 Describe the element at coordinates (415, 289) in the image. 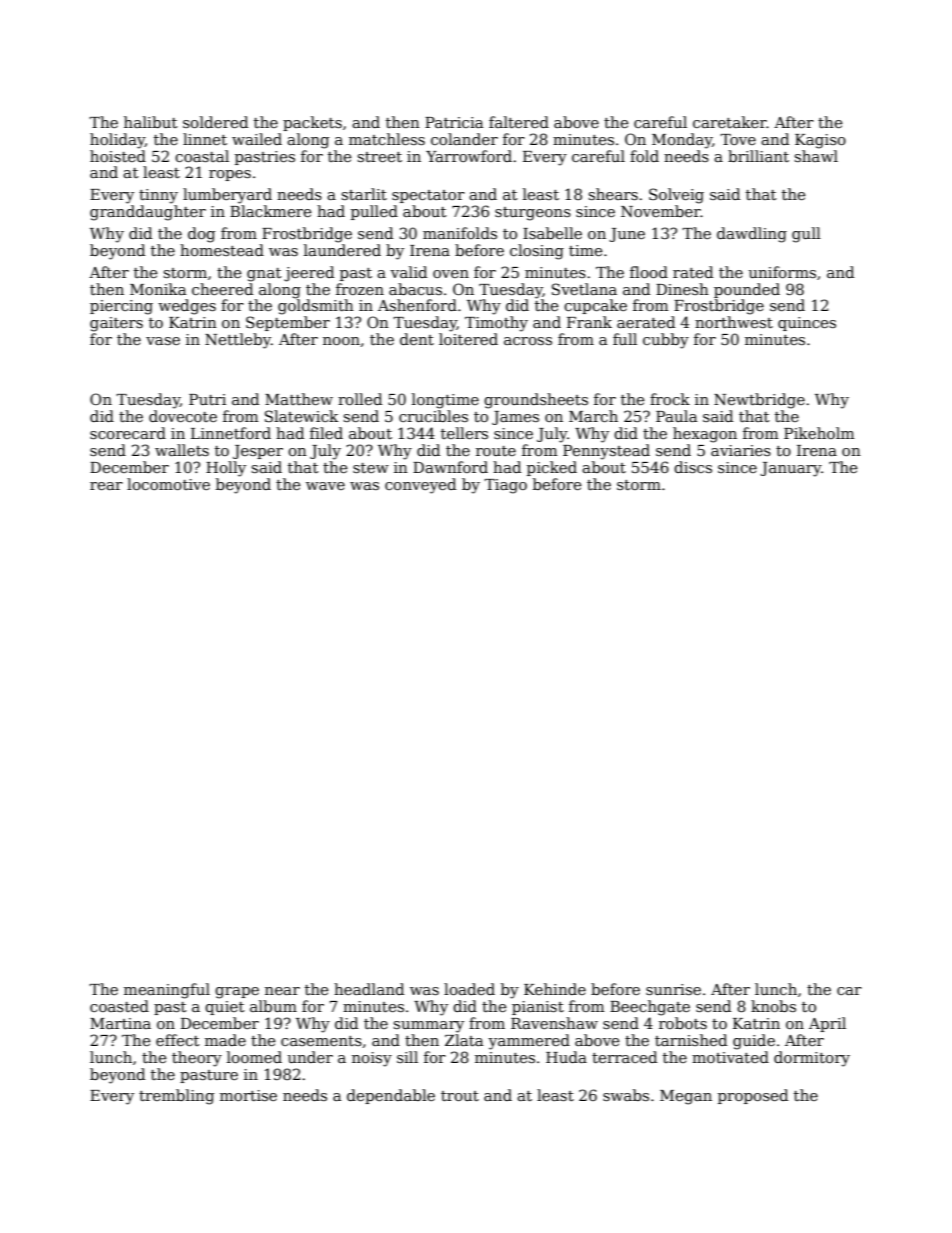

I see `abacus` at that location.
